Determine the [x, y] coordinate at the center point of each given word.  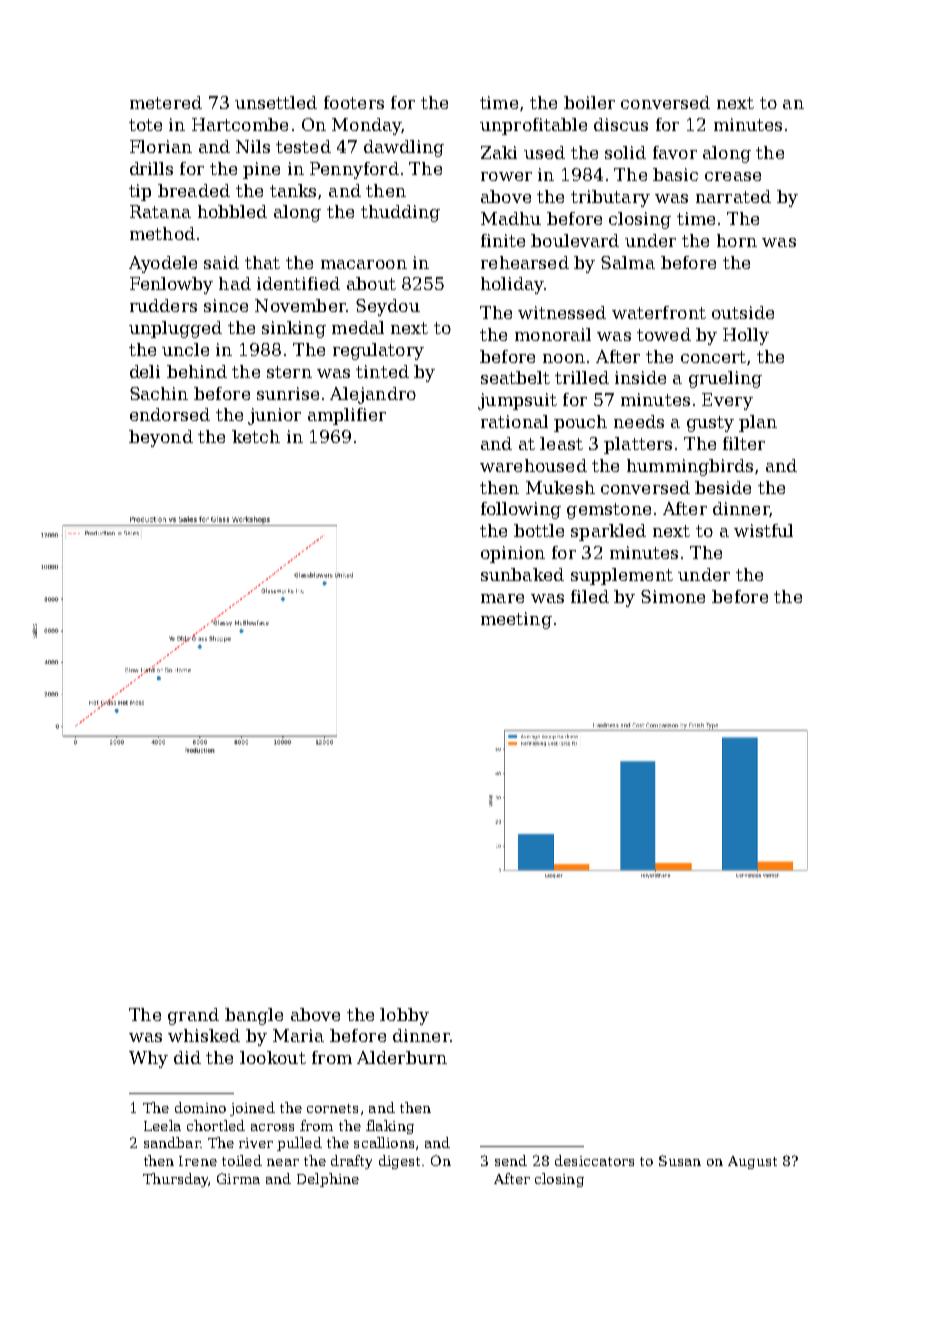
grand [193, 1016]
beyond [161, 438]
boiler [589, 102]
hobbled [232, 211]
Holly [746, 336]
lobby [404, 1016]
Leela [162, 1125]
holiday [512, 285]
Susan [680, 1160]
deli [145, 371]
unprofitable [533, 126]
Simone [673, 596]
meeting [516, 620]
